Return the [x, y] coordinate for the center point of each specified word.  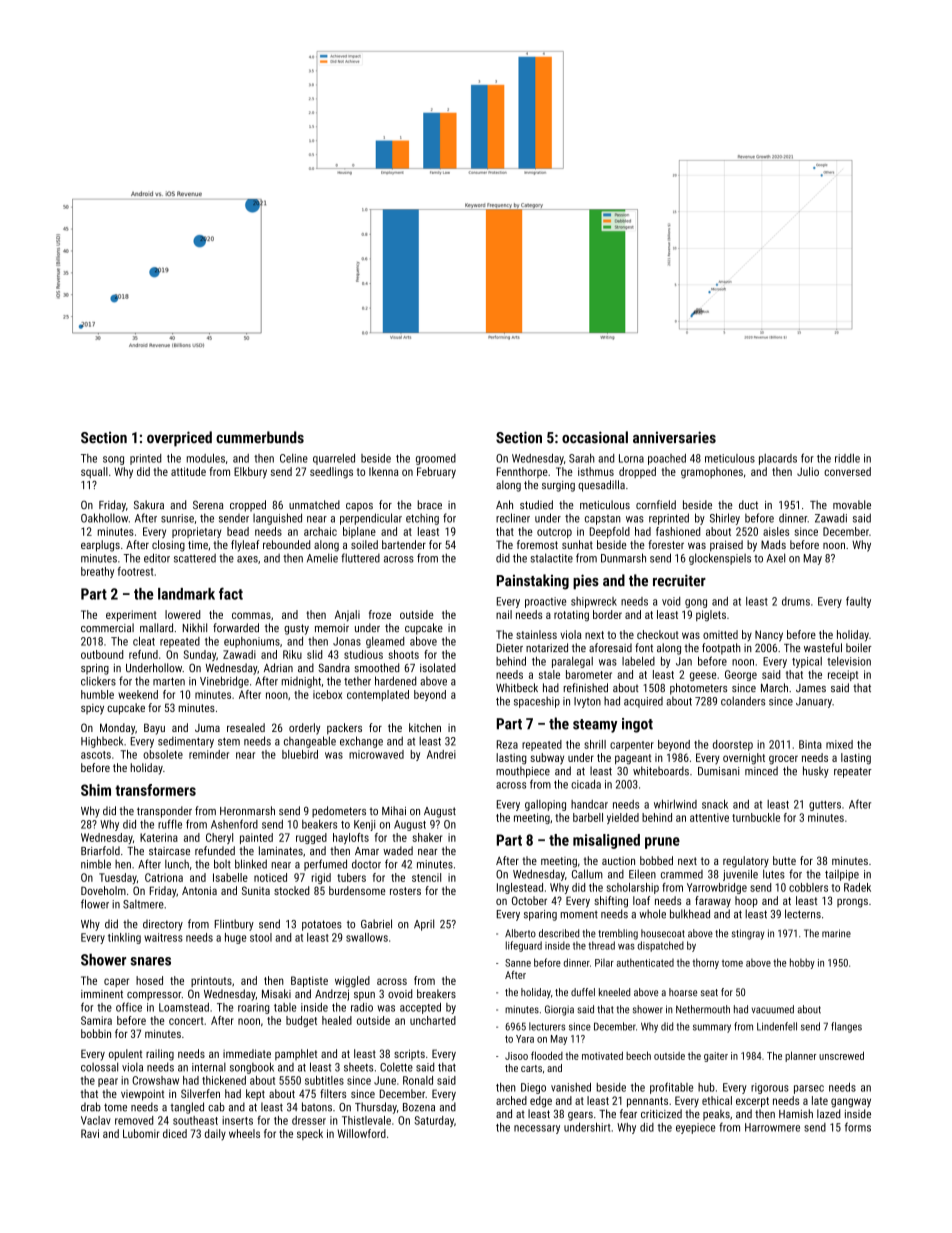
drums [796, 601]
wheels [244, 1133]
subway [547, 759]
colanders [743, 701]
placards [778, 459]
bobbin [96, 1033]
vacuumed [773, 1009]
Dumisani [718, 771]
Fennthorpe [522, 472]
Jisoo [516, 1056]
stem [229, 742]
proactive [545, 602]
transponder [164, 812]
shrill [595, 744]
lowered [182, 614]
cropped [248, 506]
